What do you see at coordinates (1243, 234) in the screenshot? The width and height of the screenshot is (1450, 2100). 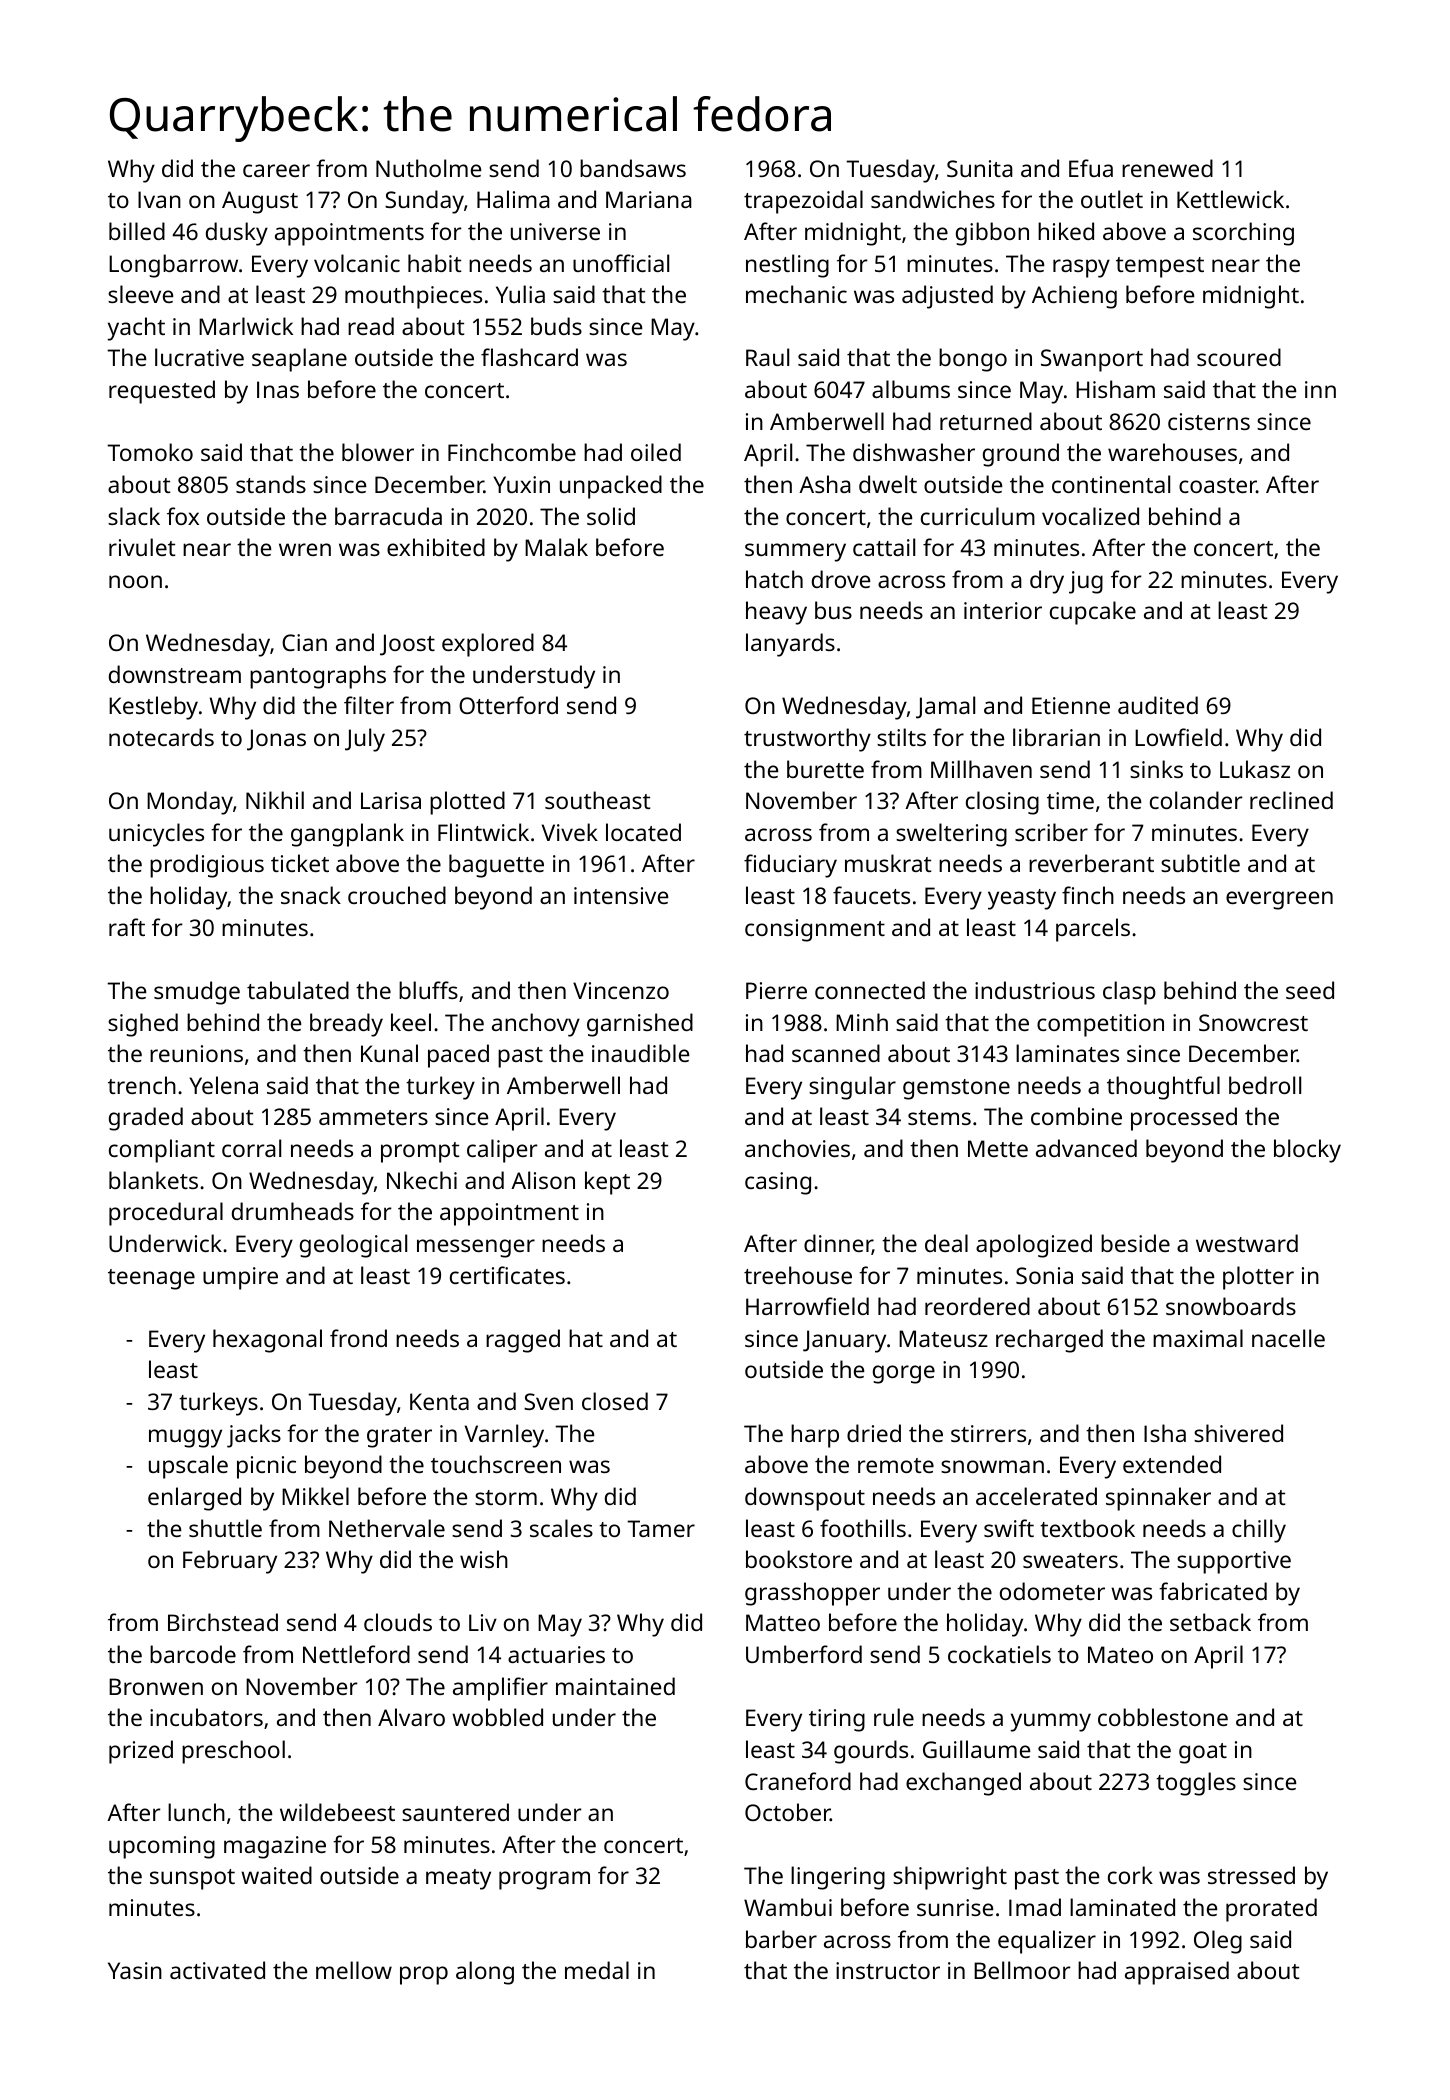 I see `scorching` at bounding box center [1243, 234].
